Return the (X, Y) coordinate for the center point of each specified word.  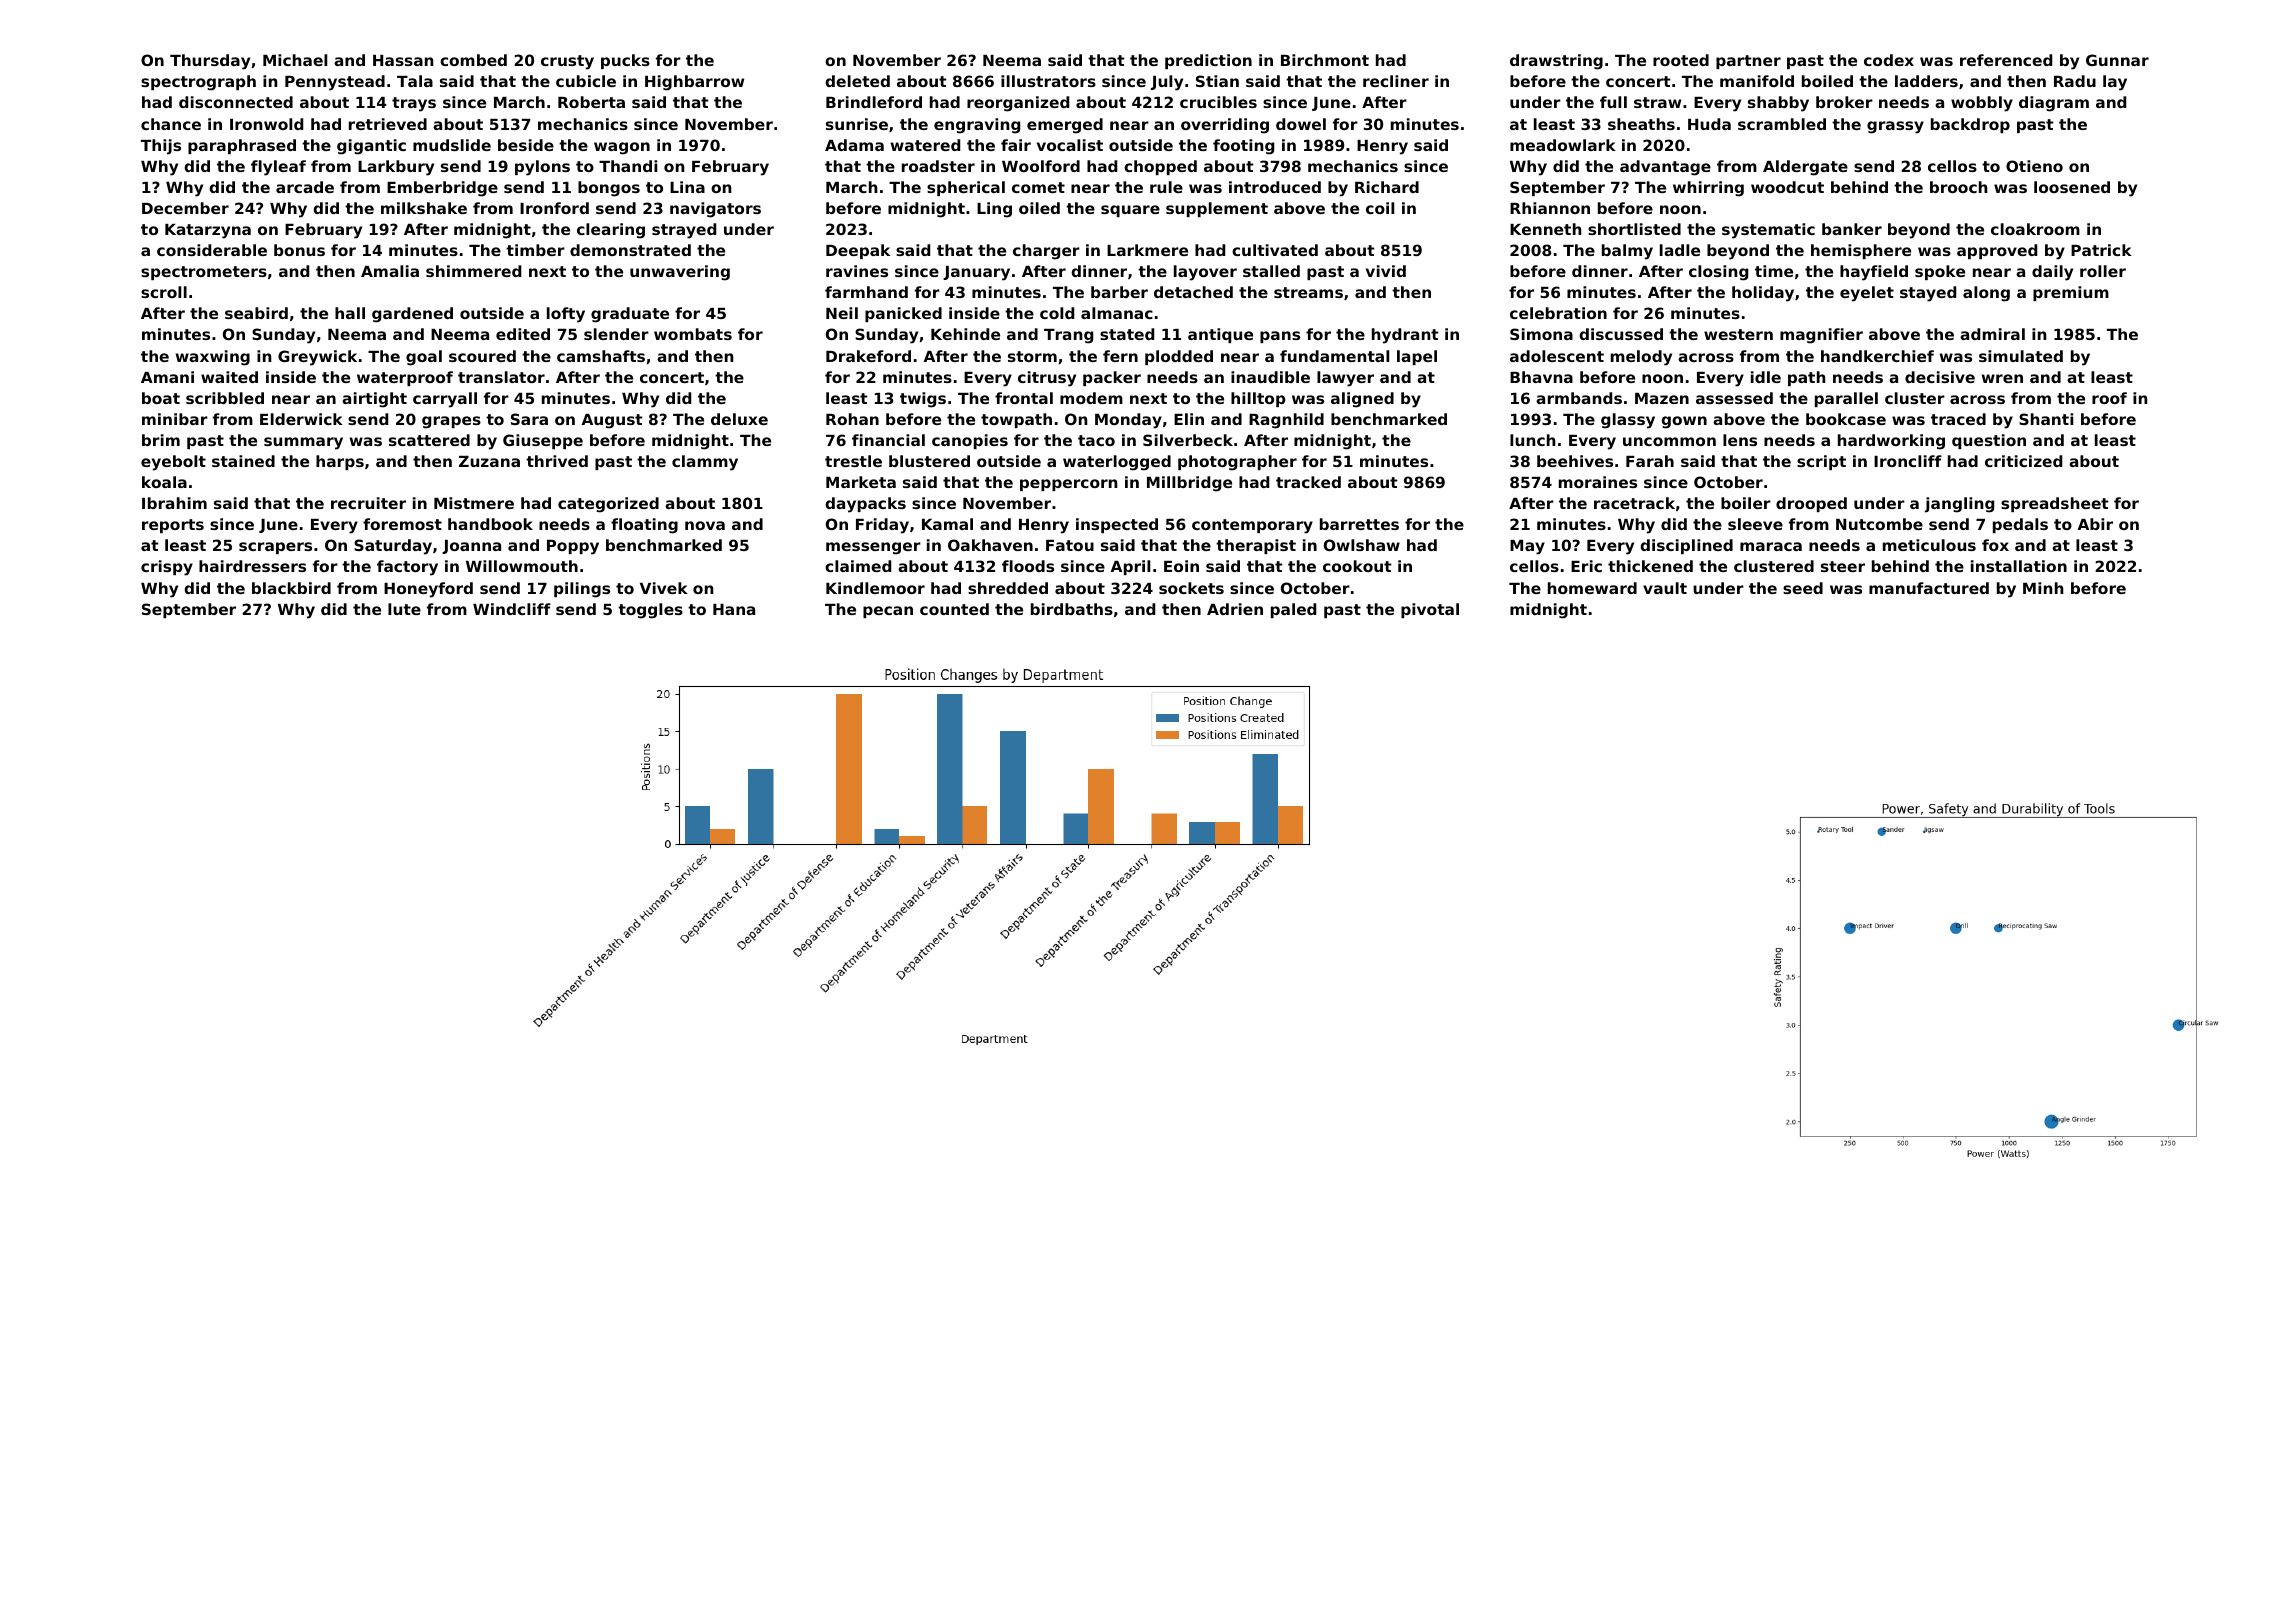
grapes (451, 422)
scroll (164, 292)
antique (1220, 335)
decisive (1940, 377)
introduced (1275, 187)
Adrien (1235, 609)
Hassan (403, 60)
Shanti (2046, 419)
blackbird (291, 588)
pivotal (1430, 610)
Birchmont (1325, 60)
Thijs (161, 147)
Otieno (2034, 166)
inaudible (1270, 377)
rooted (1681, 60)
